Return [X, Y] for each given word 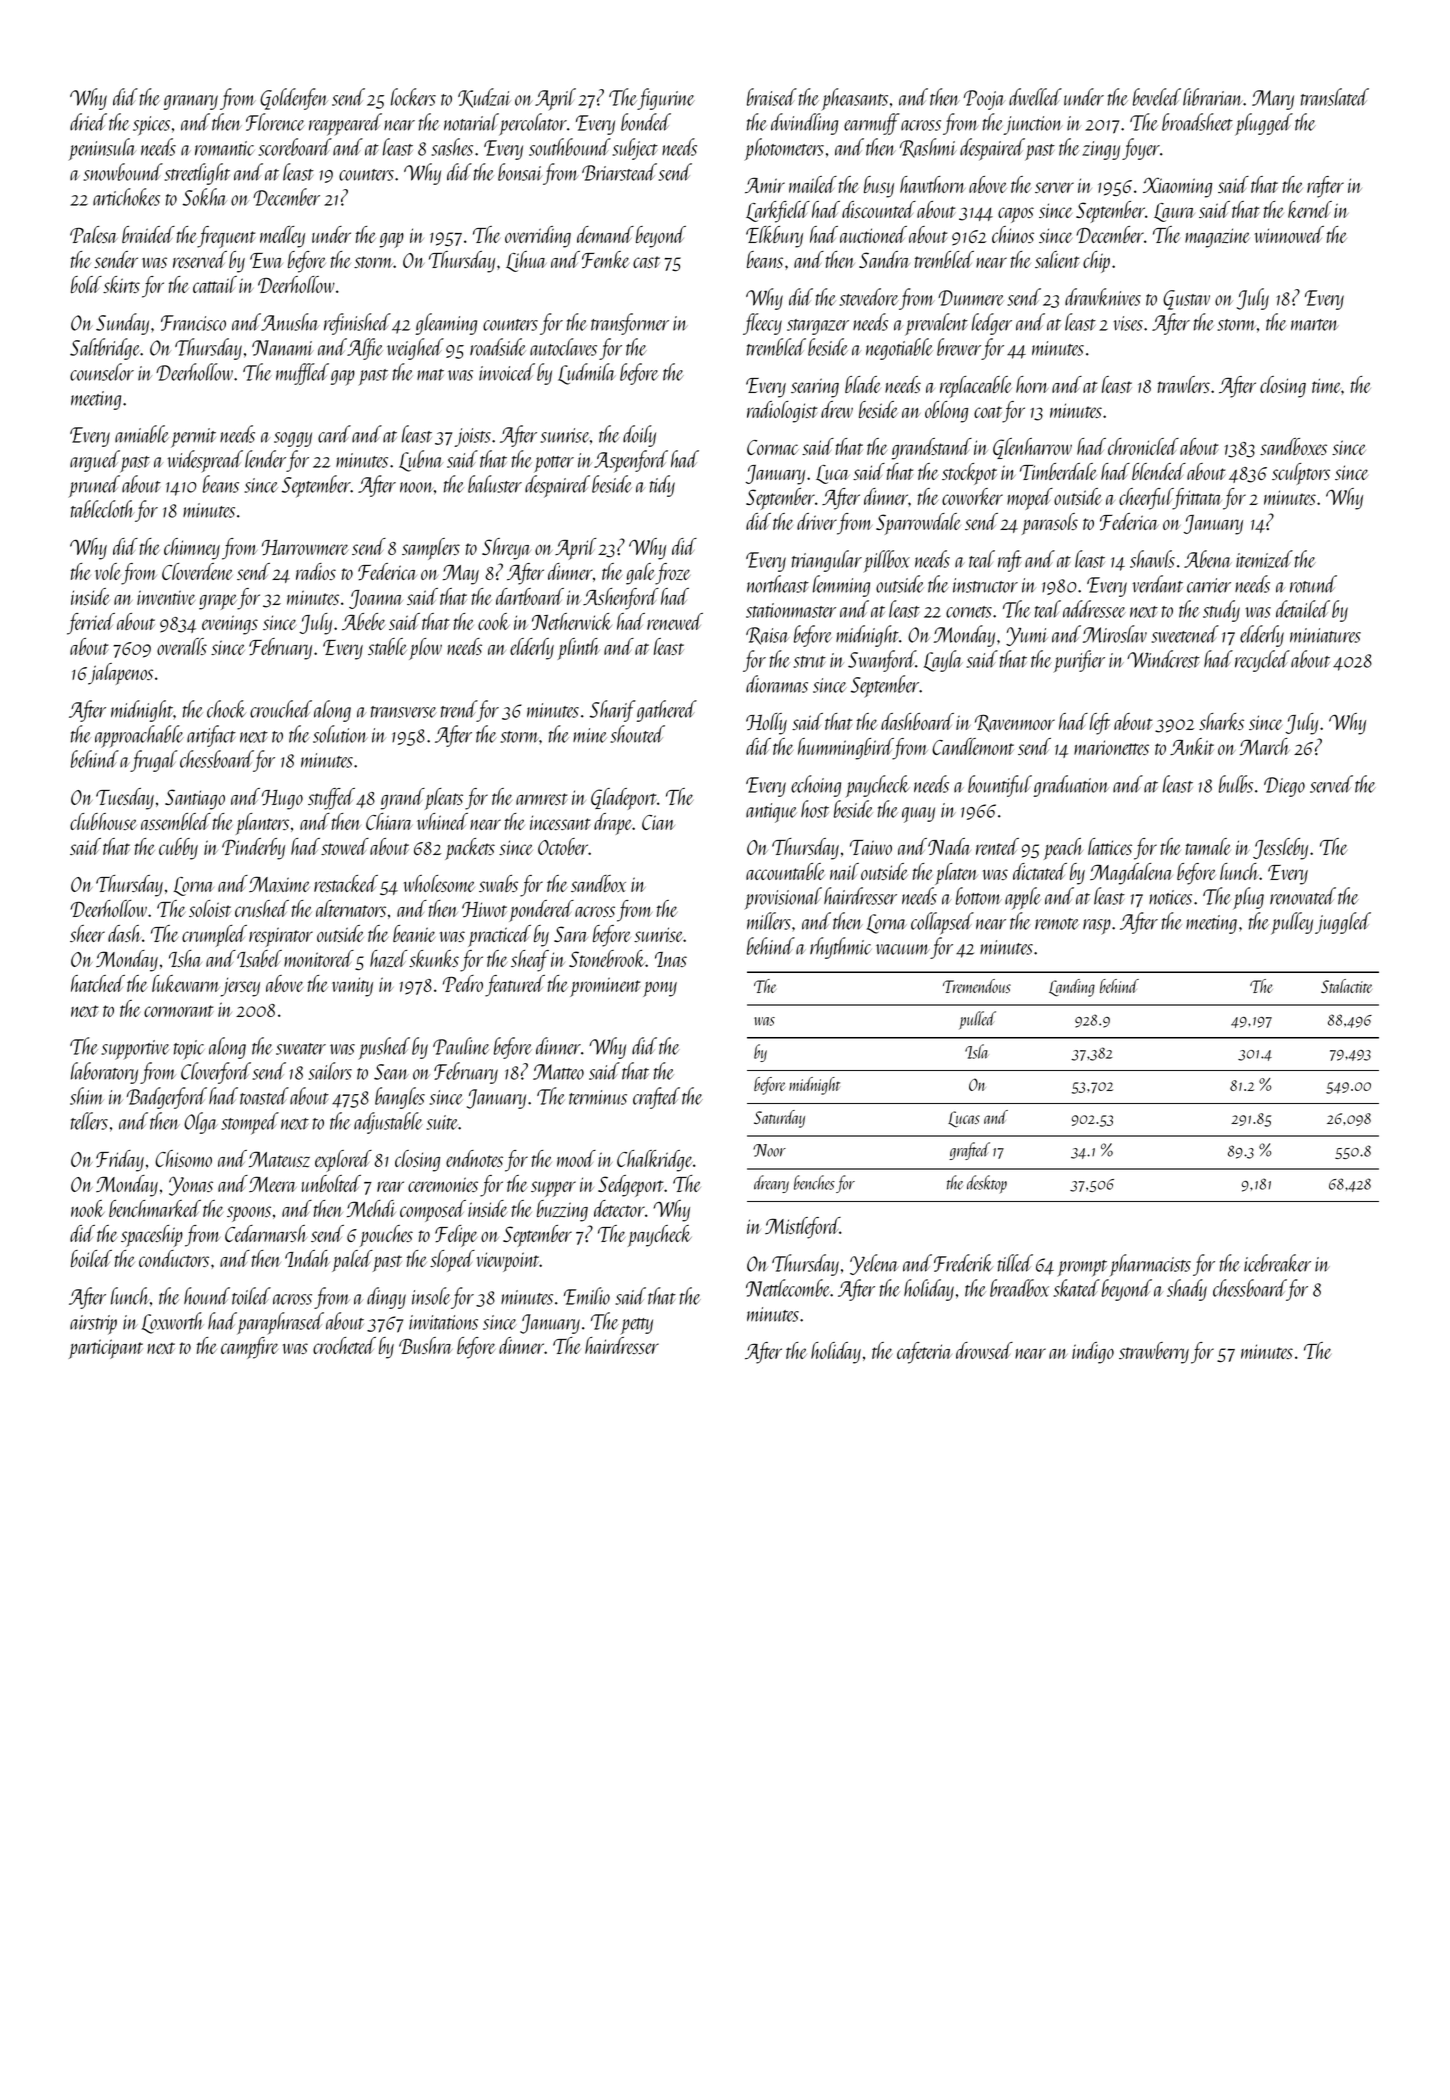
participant [106, 1349]
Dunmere [971, 298]
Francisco [193, 323]
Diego [1284, 787]
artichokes [126, 197]
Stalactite [1346, 986]
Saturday [779, 1119]
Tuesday [125, 799]
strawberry [1154, 1353]
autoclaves [563, 347]
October [563, 846]
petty [636, 1326]
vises [1128, 323]
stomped [250, 1123]
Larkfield [778, 212]
